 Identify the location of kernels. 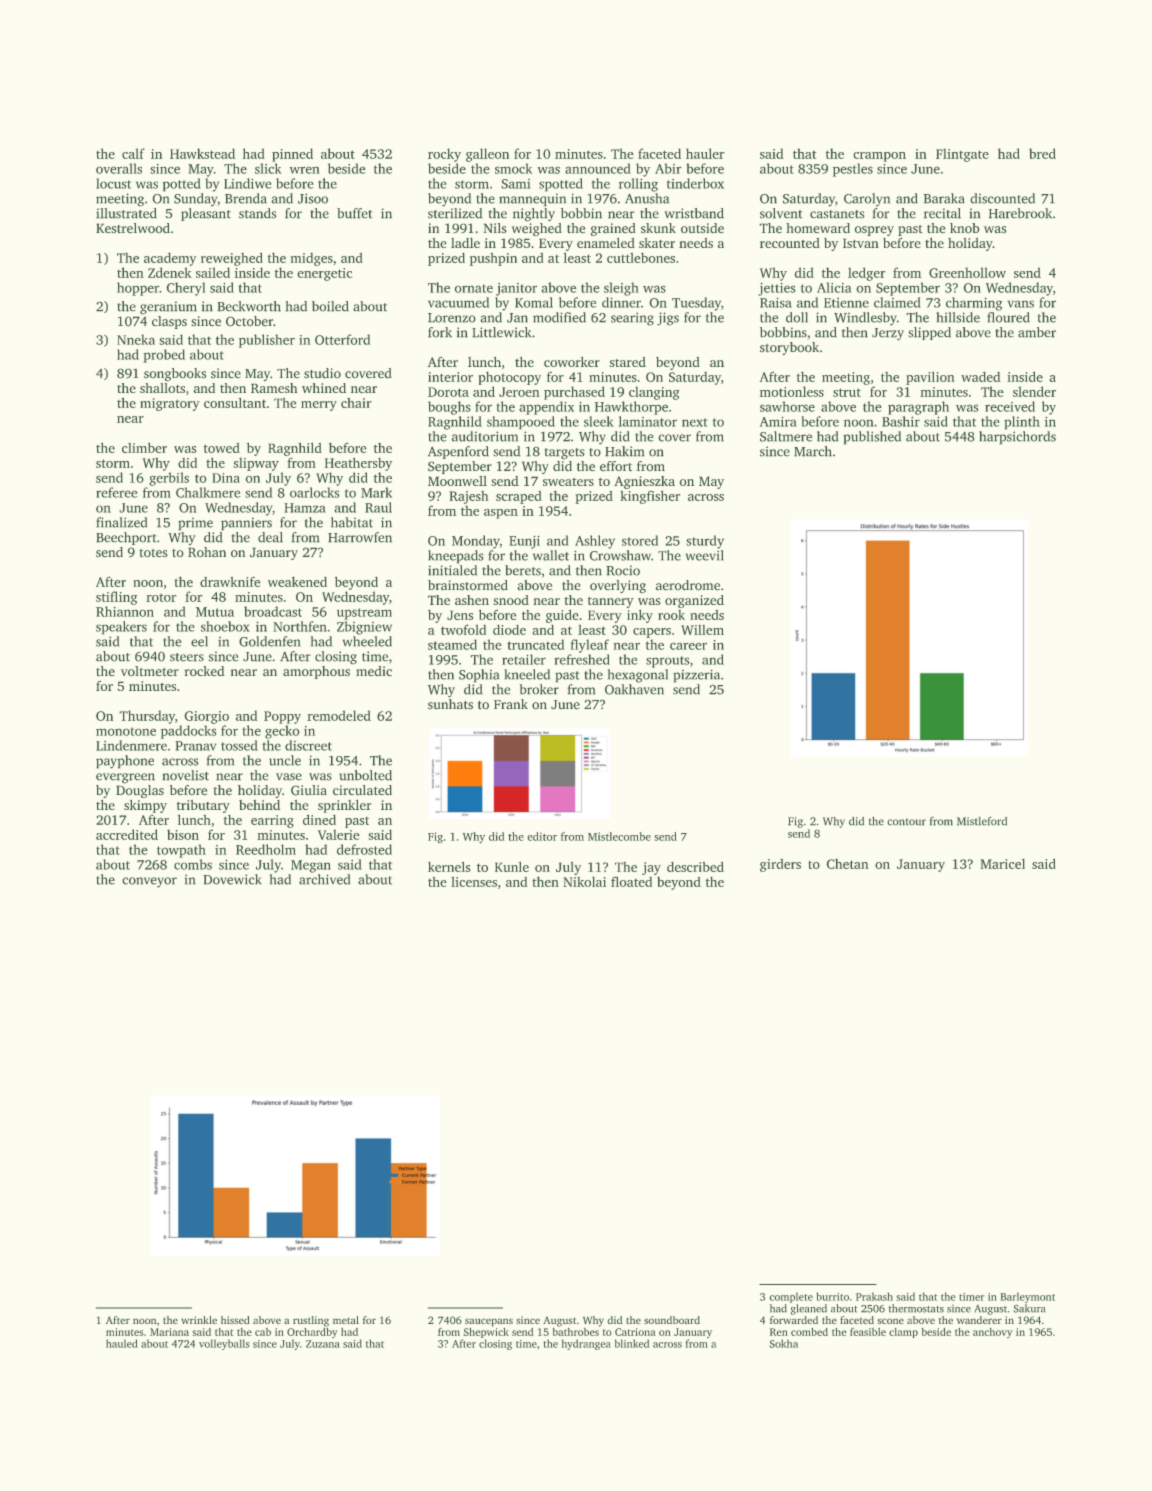
(449, 866).
